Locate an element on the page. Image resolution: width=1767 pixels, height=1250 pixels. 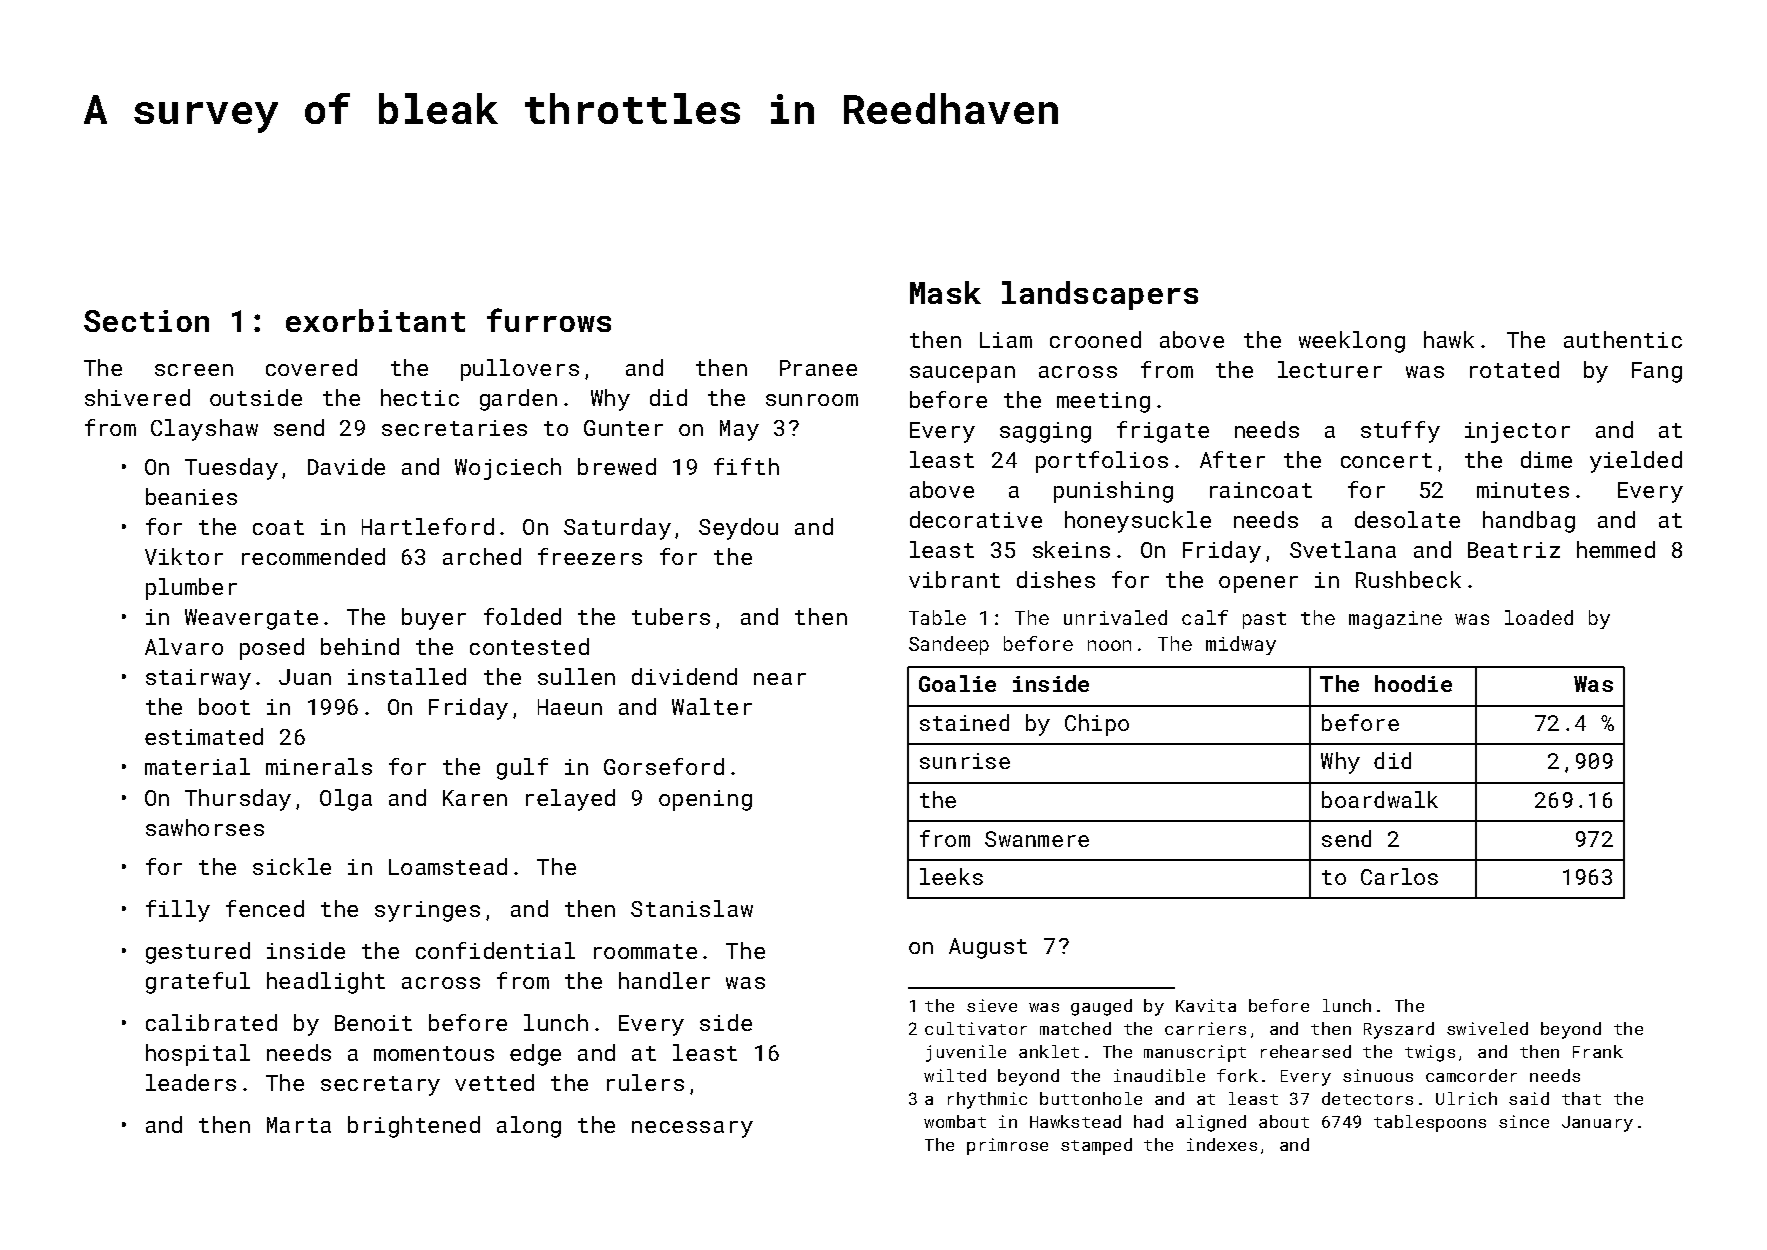
matched is located at coordinates (1075, 1028).
